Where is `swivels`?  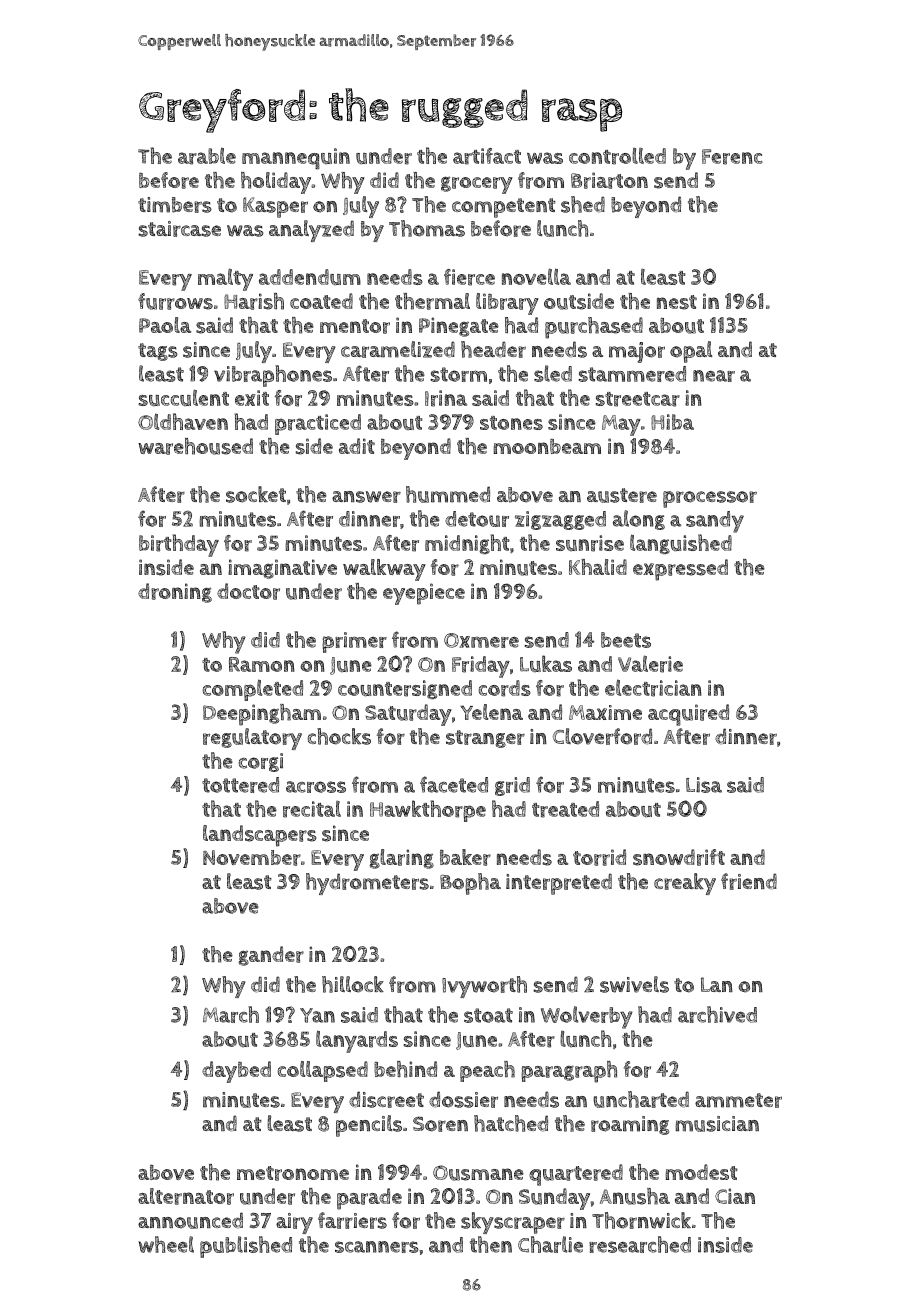 swivels is located at coordinates (634, 984).
